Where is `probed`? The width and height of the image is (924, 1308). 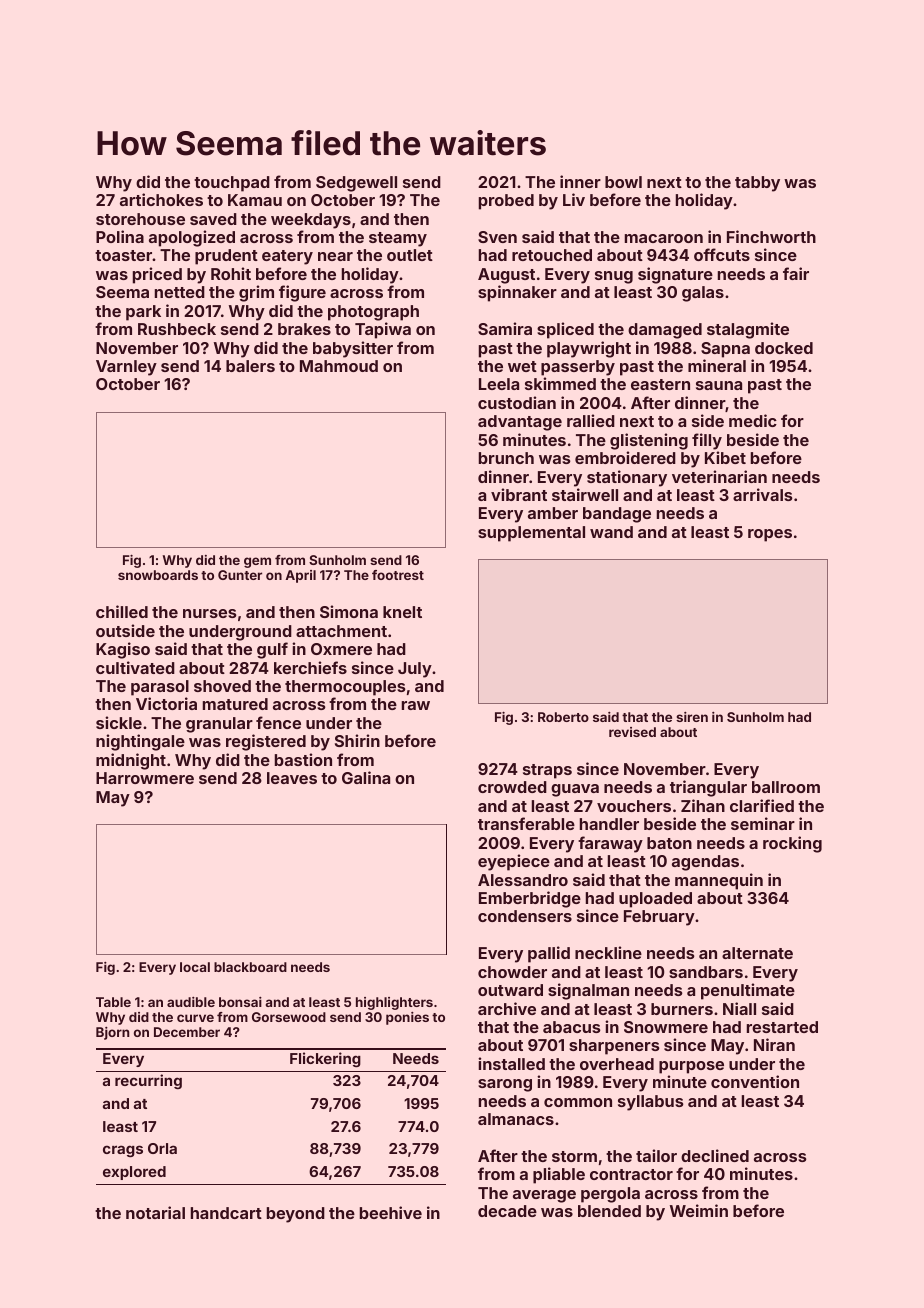
probed is located at coordinates (506, 202).
